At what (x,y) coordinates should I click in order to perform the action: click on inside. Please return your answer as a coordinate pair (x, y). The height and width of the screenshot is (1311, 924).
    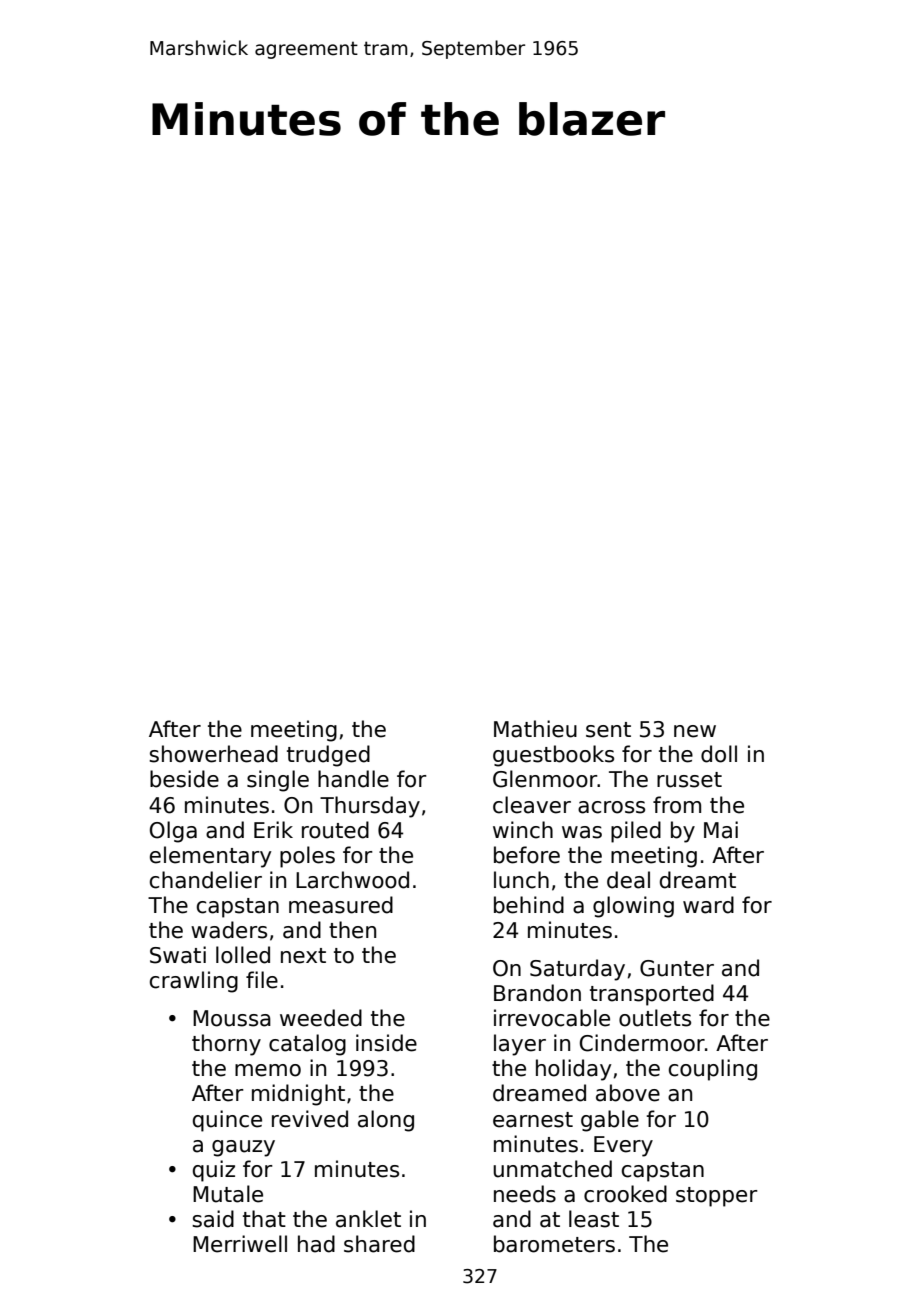
    Looking at the image, I should click on (386, 1043).
